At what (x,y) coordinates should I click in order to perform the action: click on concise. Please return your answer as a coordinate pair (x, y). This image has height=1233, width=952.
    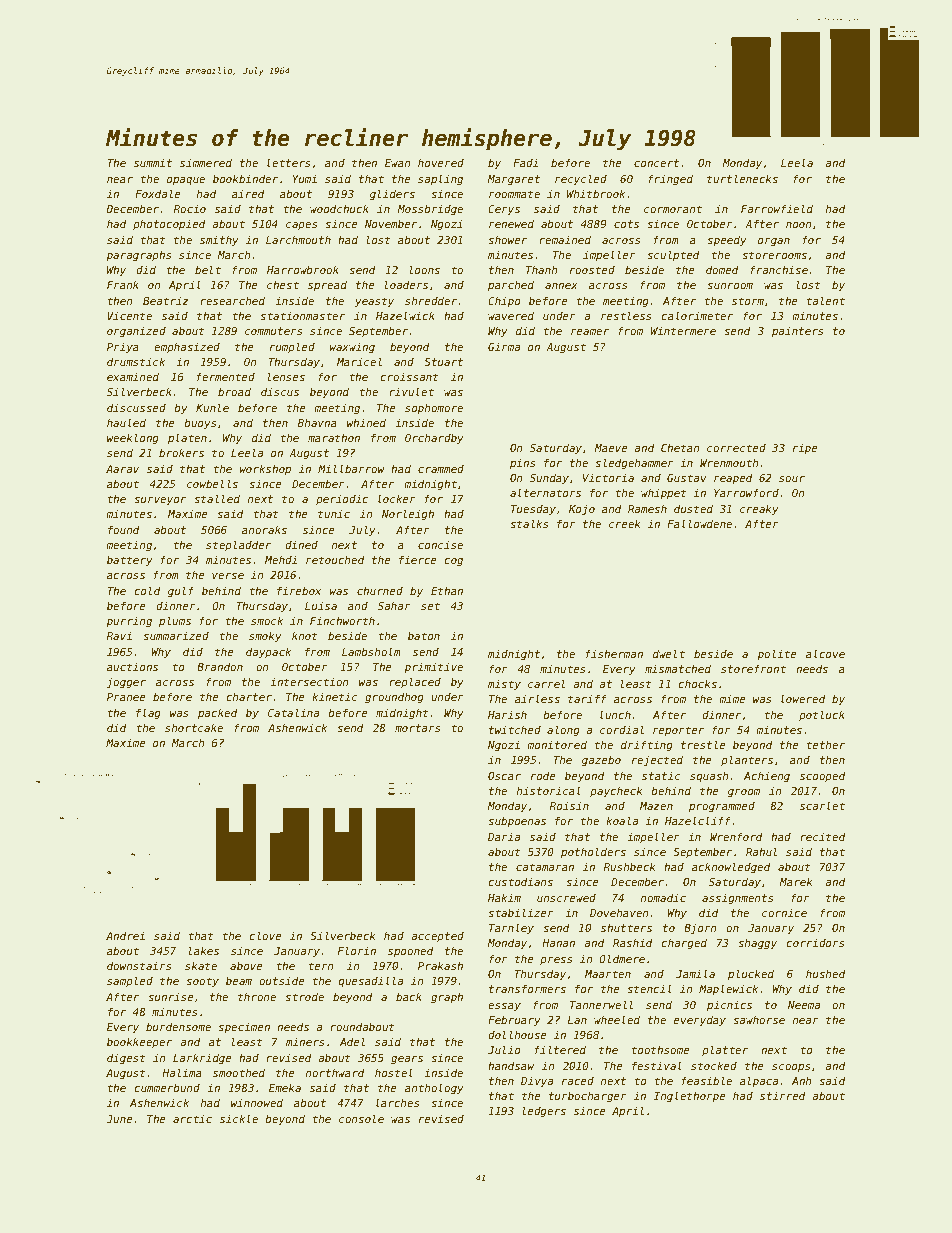
    Looking at the image, I should click on (440, 544).
